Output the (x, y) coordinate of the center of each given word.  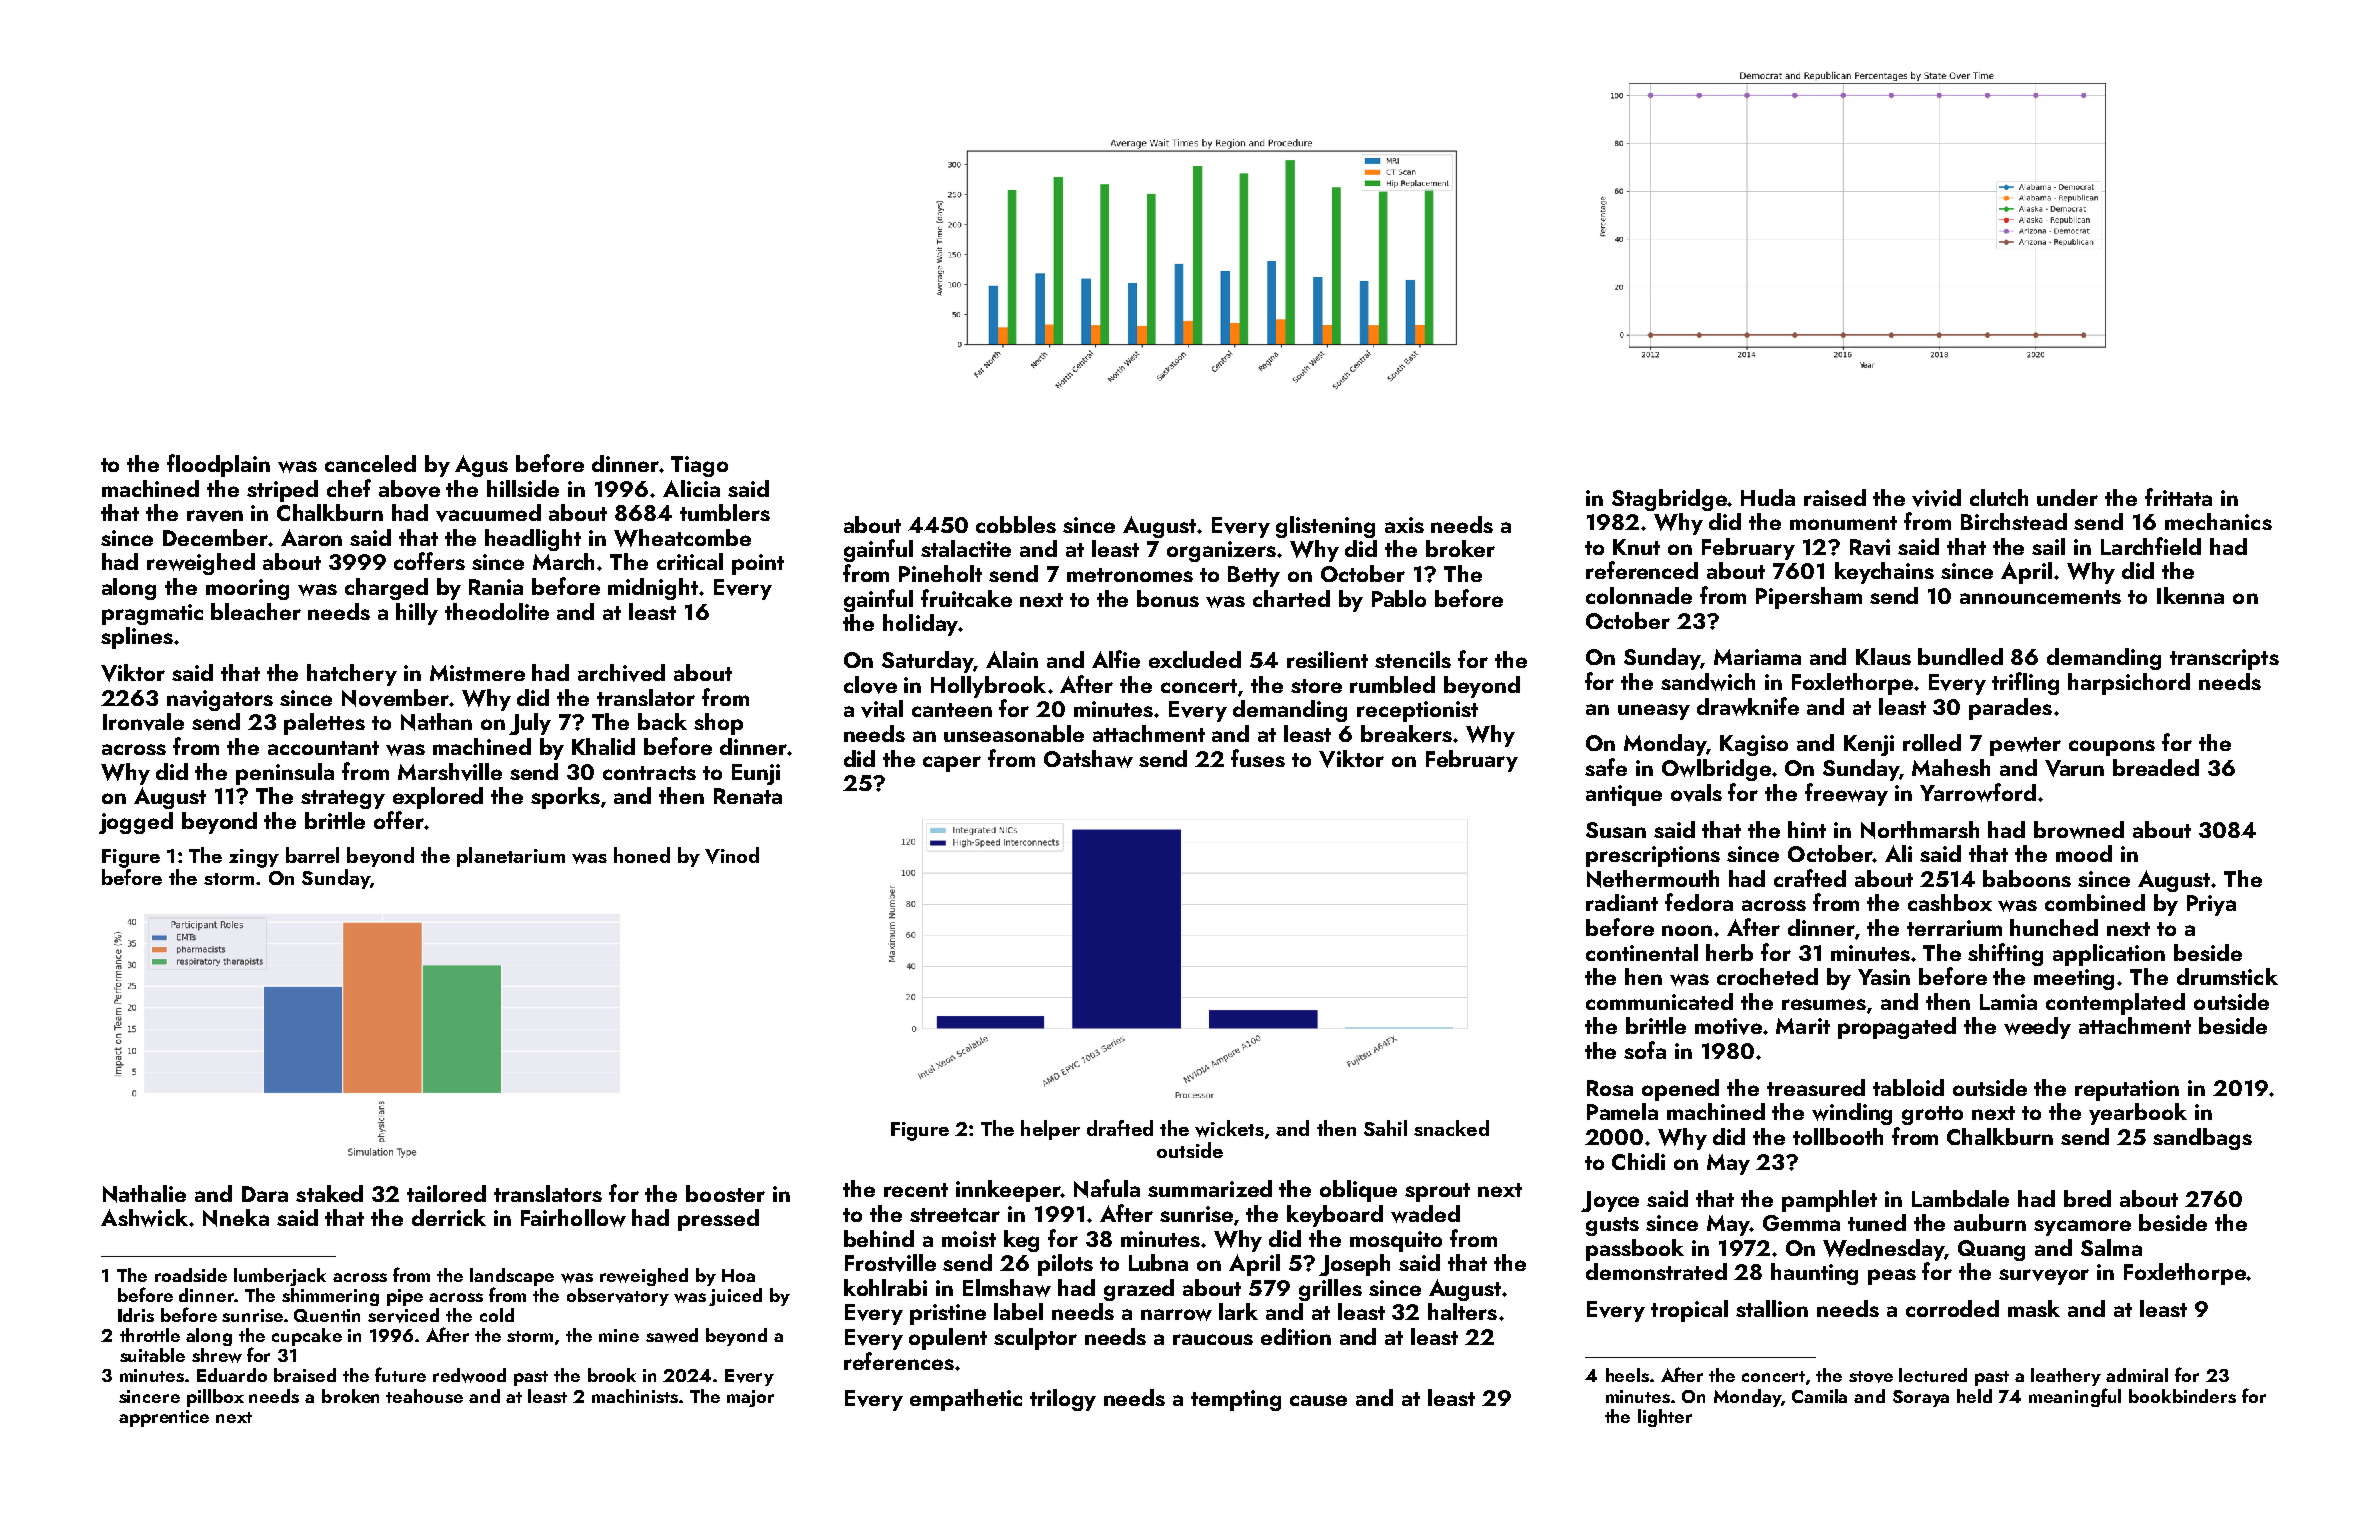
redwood (469, 1375)
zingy (254, 858)
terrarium (1954, 928)
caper (952, 764)
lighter (1665, 1418)
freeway (1846, 794)
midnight (653, 589)
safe (1606, 767)
